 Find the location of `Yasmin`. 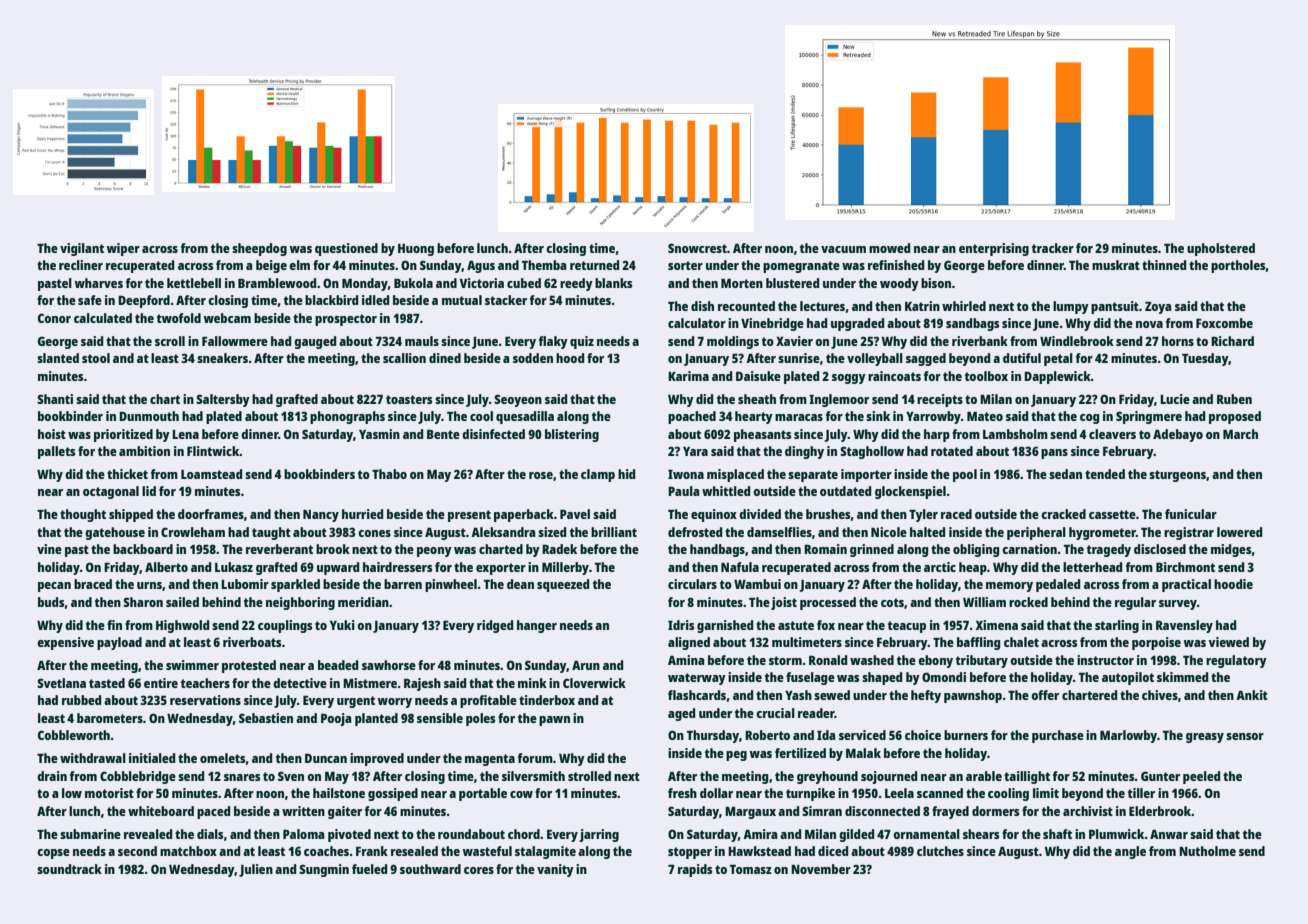

Yasmin is located at coordinates (379, 434).
